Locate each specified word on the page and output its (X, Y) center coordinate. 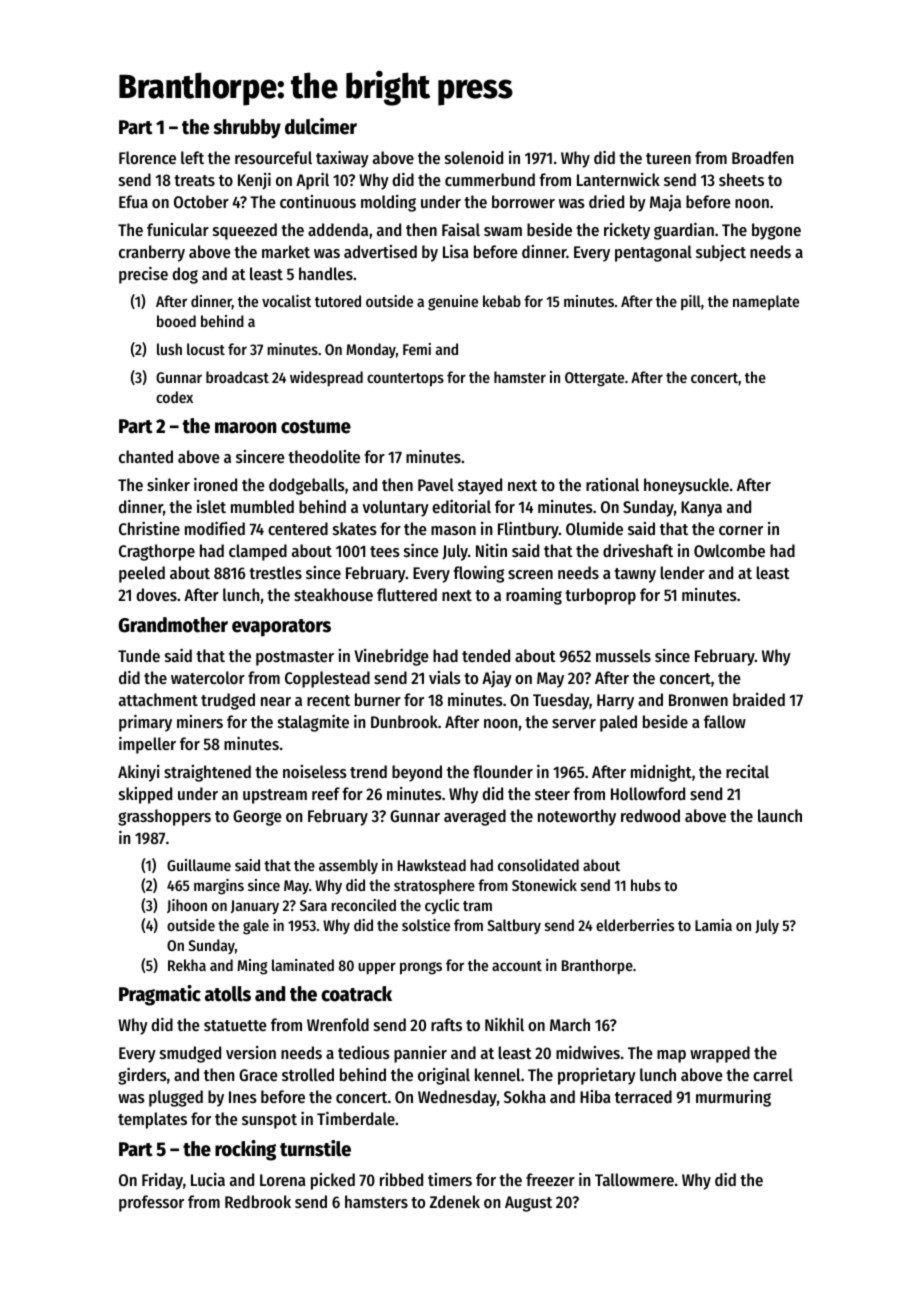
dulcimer (321, 126)
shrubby (247, 129)
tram (477, 906)
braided (759, 699)
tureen (668, 158)
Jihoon (187, 906)
